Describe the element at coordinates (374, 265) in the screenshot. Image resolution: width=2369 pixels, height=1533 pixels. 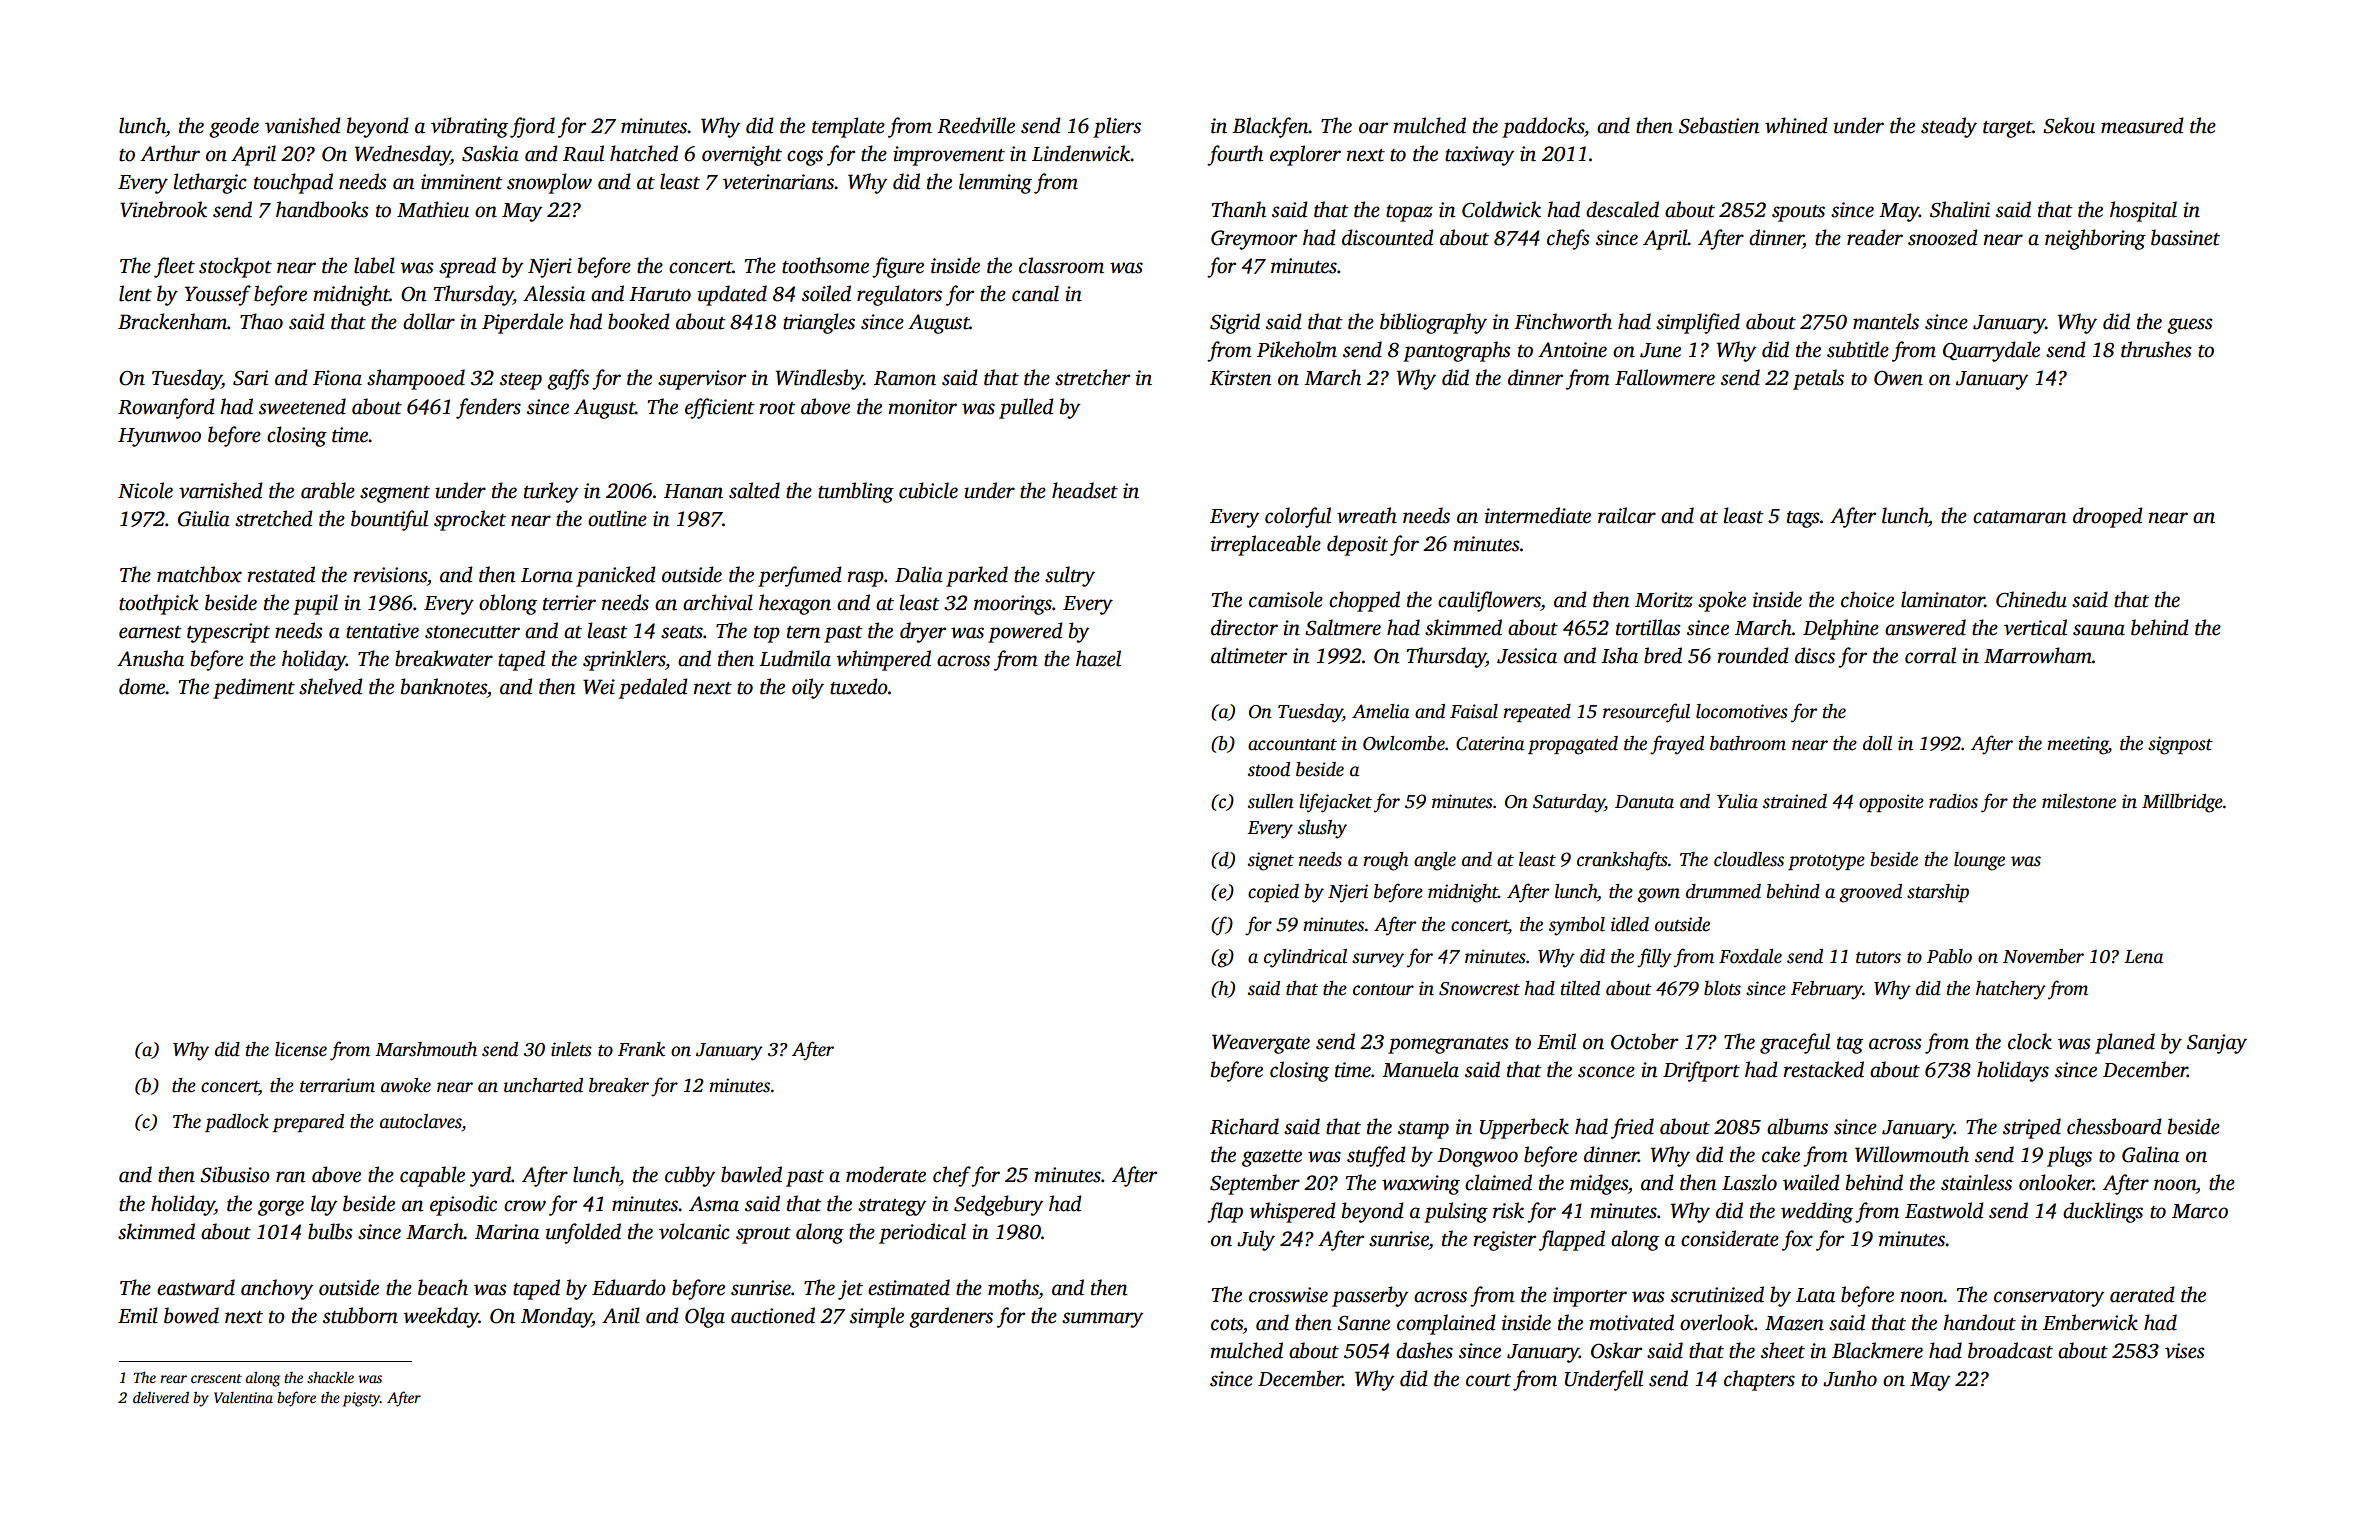
I see `label` at that location.
